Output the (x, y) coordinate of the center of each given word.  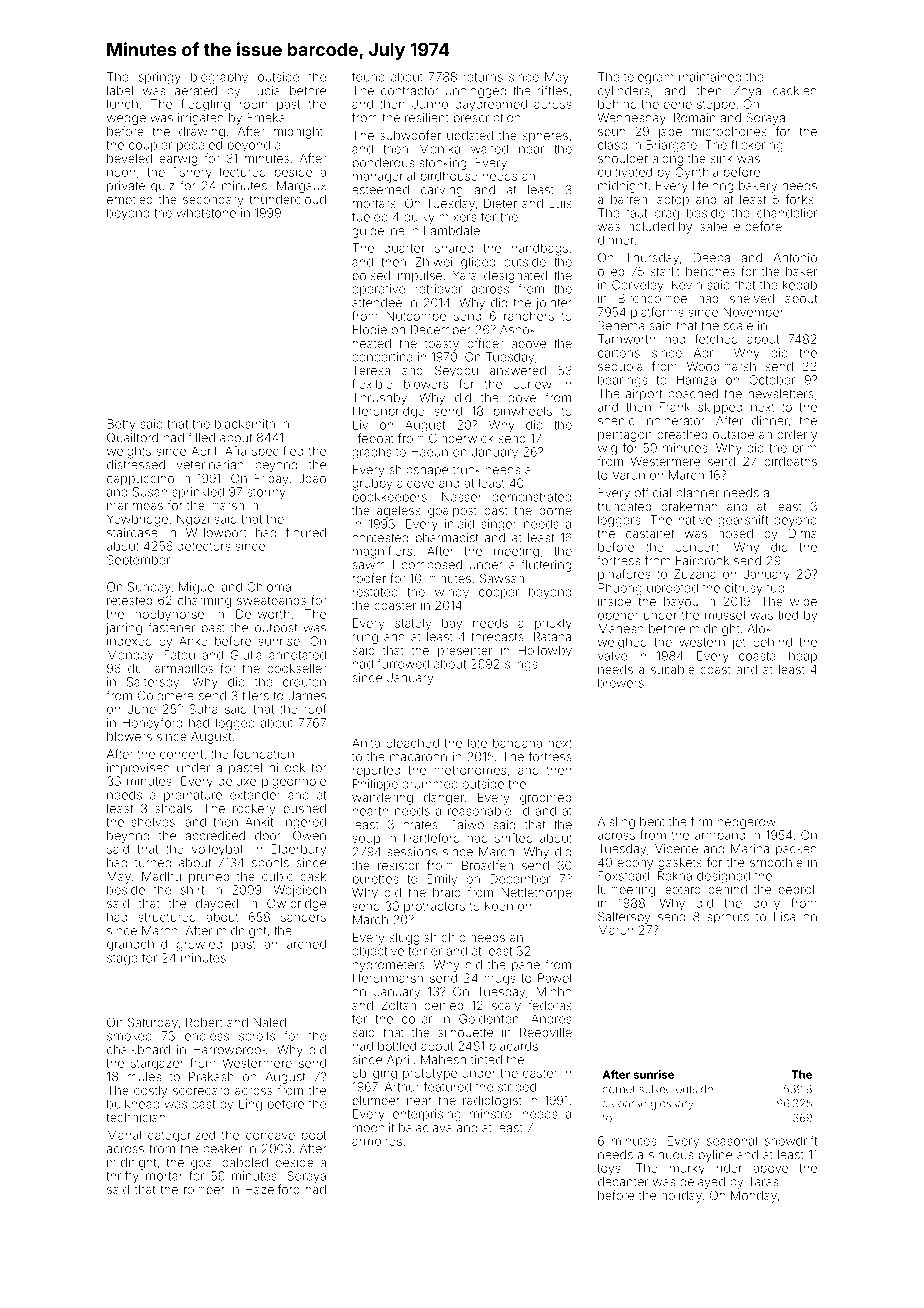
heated (372, 343)
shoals (173, 808)
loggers (619, 521)
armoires (377, 1141)
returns (483, 77)
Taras (763, 1182)
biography (219, 78)
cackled (795, 91)
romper (204, 1192)
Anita (366, 743)
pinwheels (523, 412)
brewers (621, 683)
